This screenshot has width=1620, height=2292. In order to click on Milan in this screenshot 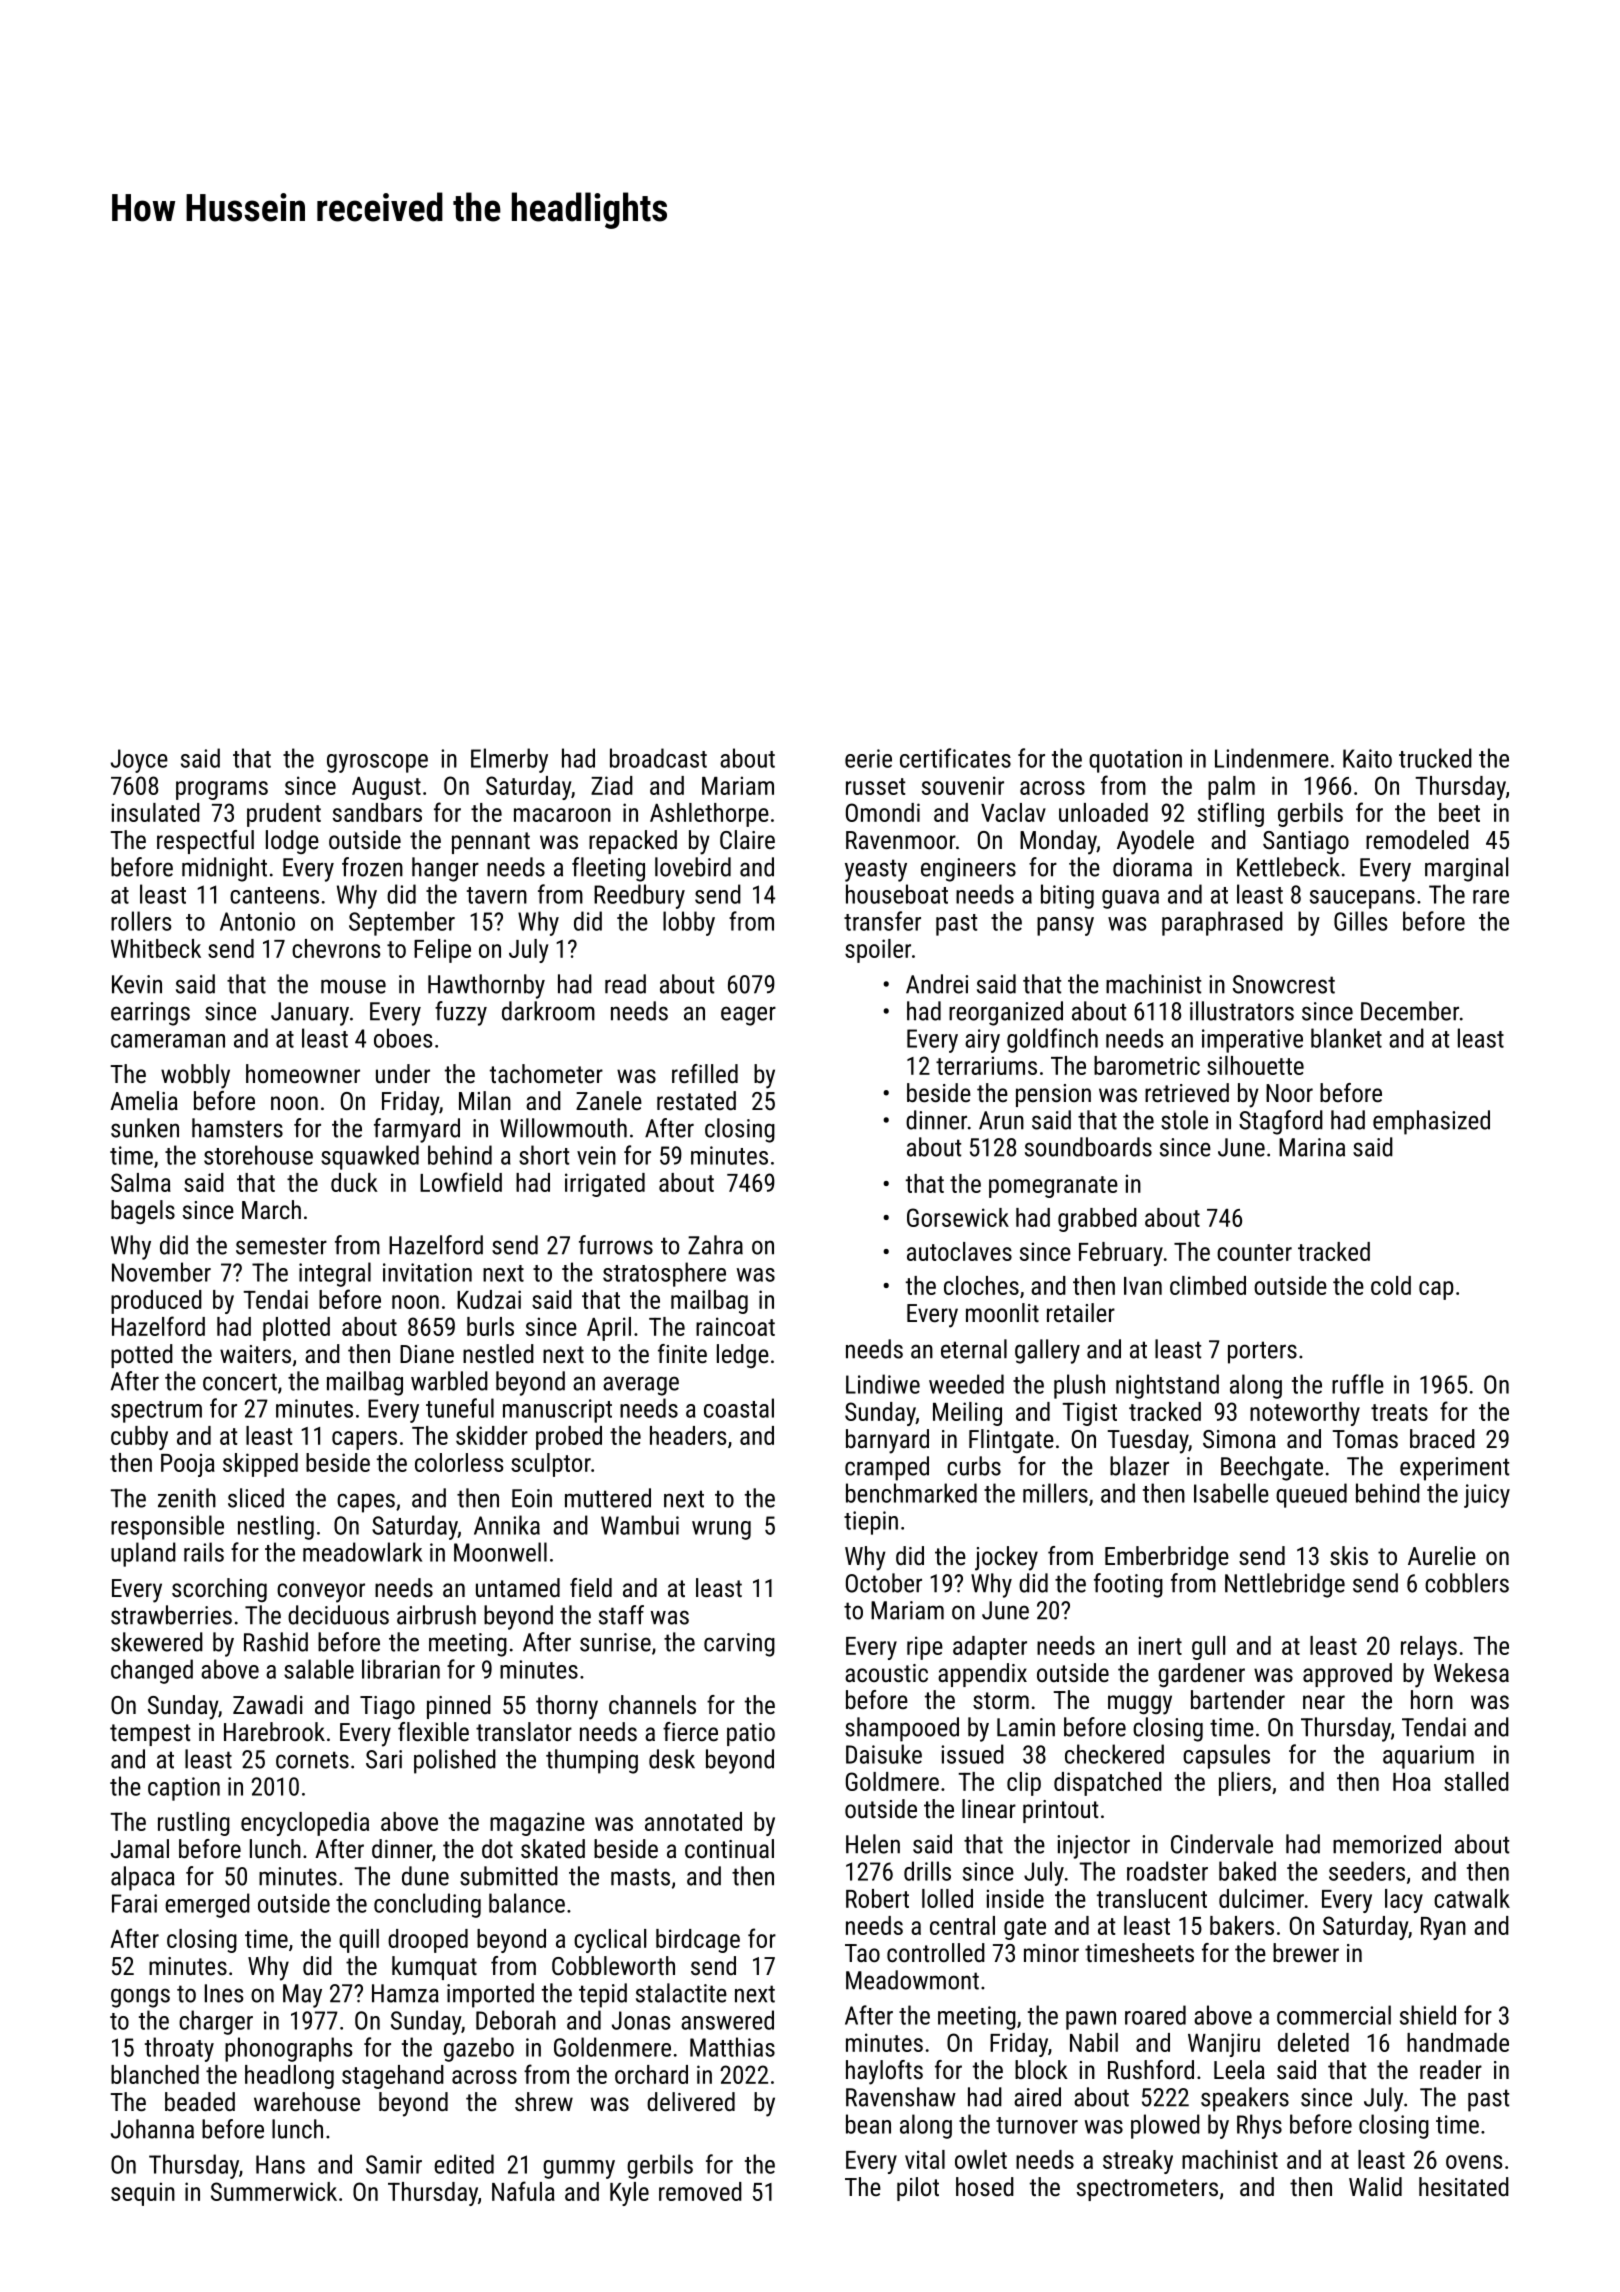, I will do `click(485, 1100)`.
